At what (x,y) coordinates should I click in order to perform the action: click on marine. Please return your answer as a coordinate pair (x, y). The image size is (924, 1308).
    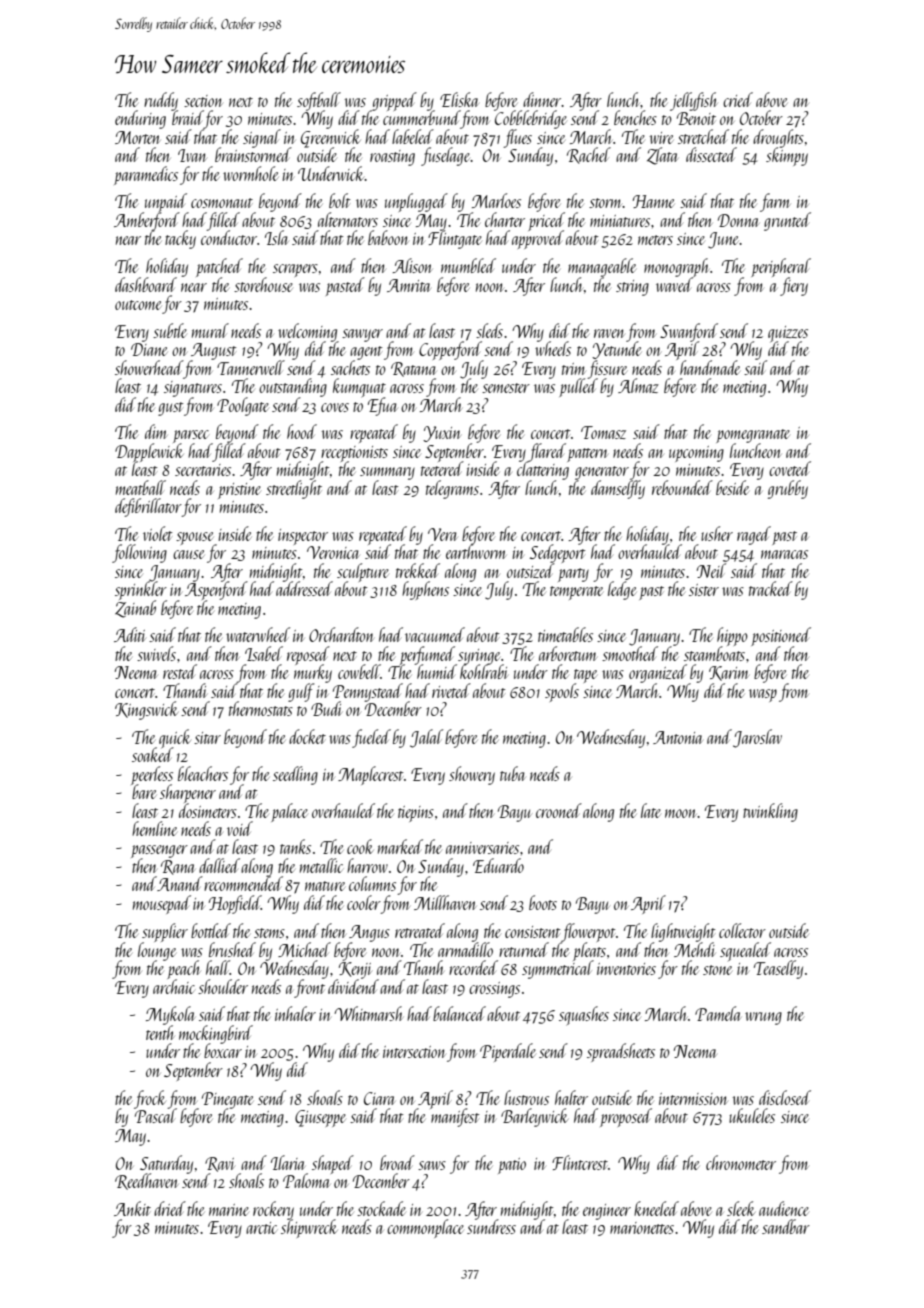
    Looking at the image, I should click on (229, 1210).
